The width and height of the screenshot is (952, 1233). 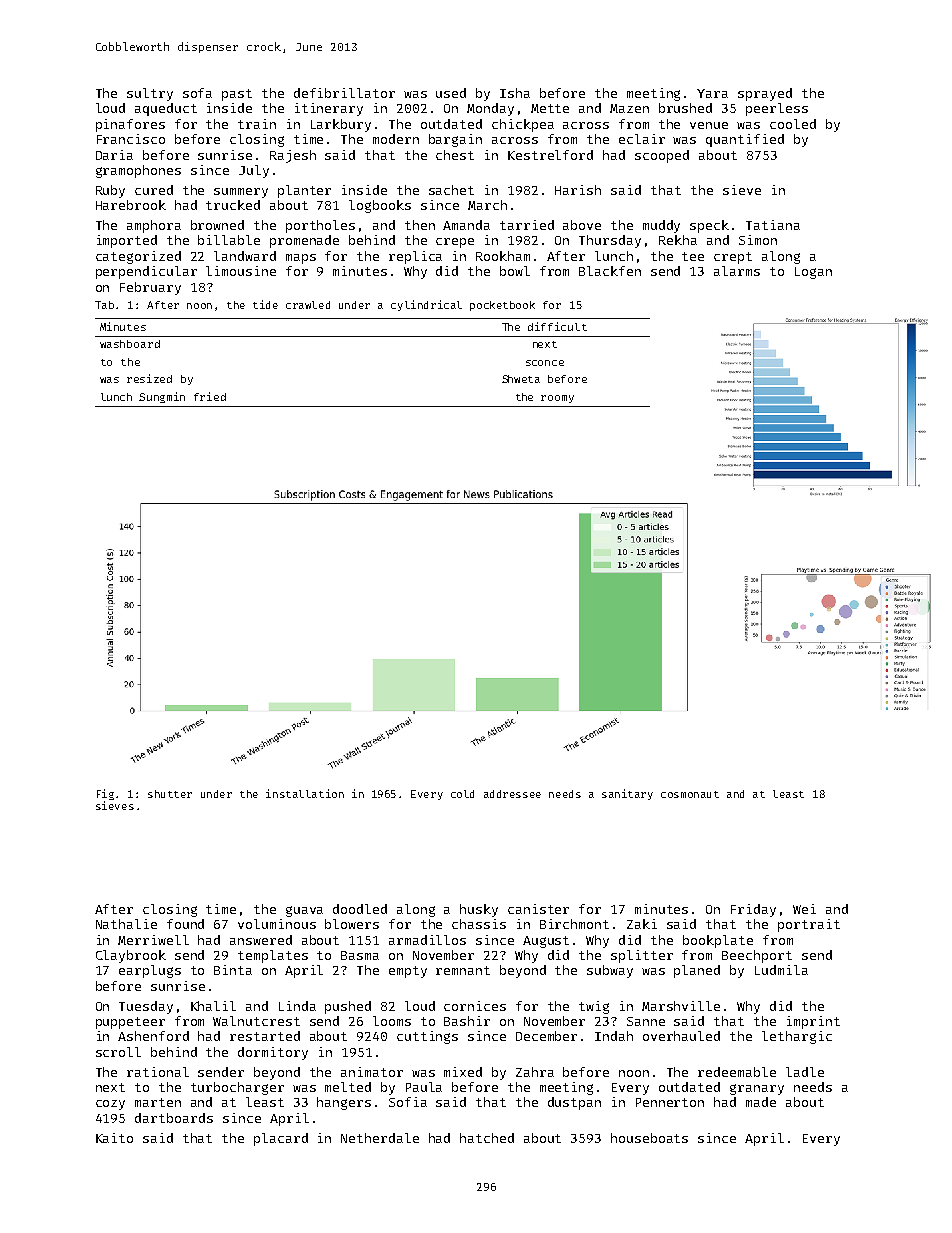 I want to click on train, so click(x=257, y=124).
